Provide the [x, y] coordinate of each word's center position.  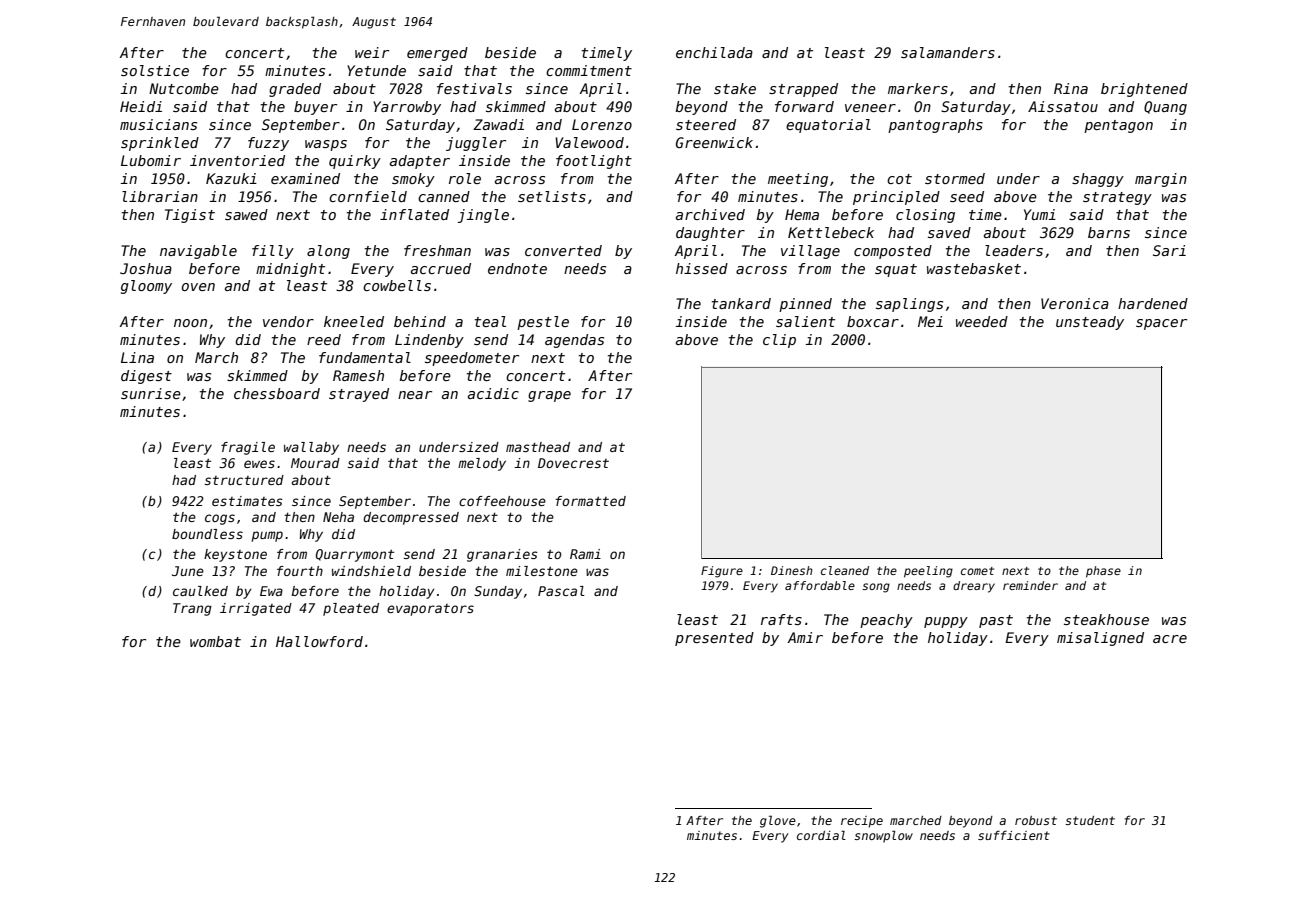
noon [190, 323]
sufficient [1014, 835]
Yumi [1040, 214]
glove [778, 821]
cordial [821, 835]
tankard [741, 303]
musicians [158, 124]
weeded [982, 321]
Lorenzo [602, 124]
